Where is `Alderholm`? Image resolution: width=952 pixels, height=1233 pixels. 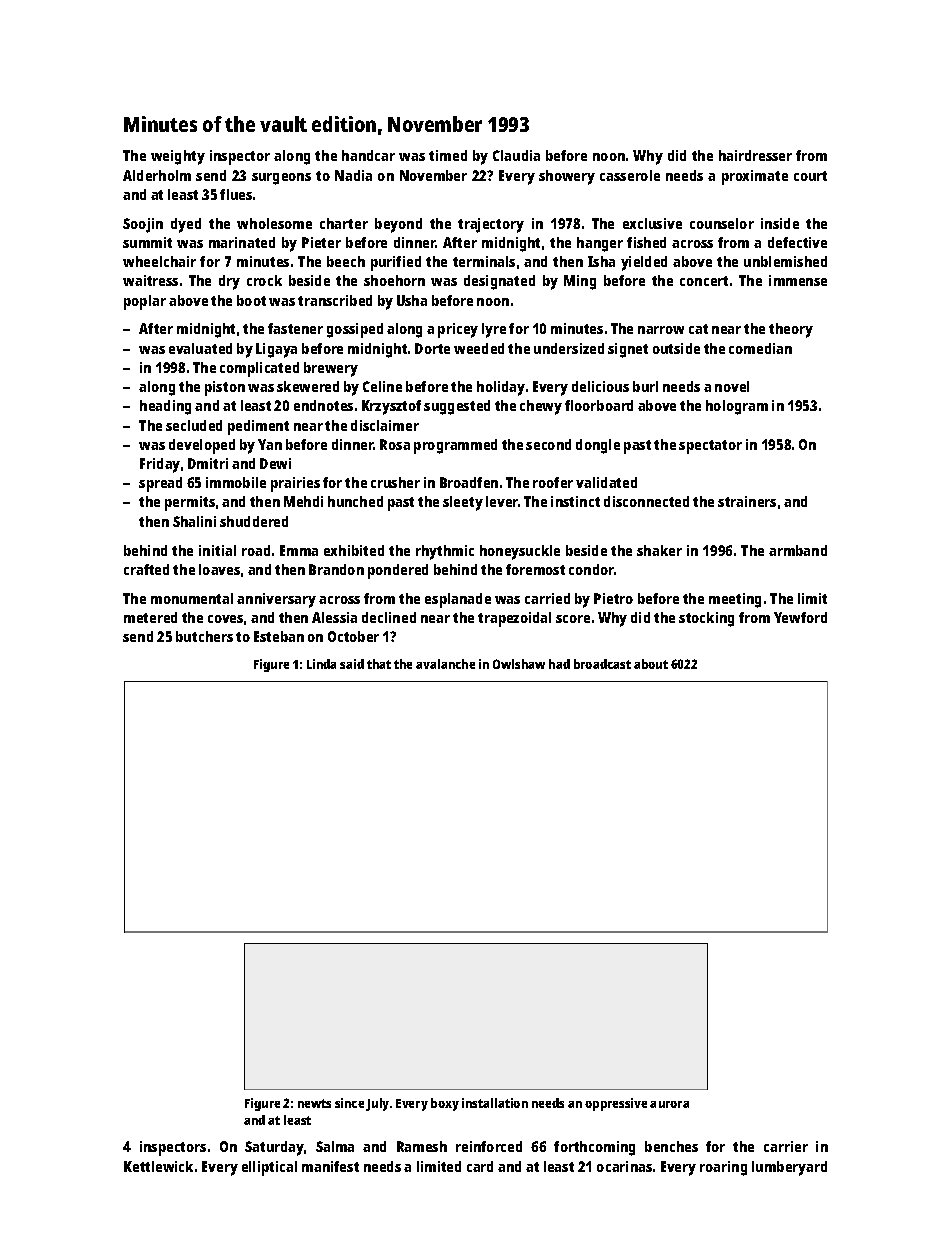
Alderholm is located at coordinates (157, 175).
